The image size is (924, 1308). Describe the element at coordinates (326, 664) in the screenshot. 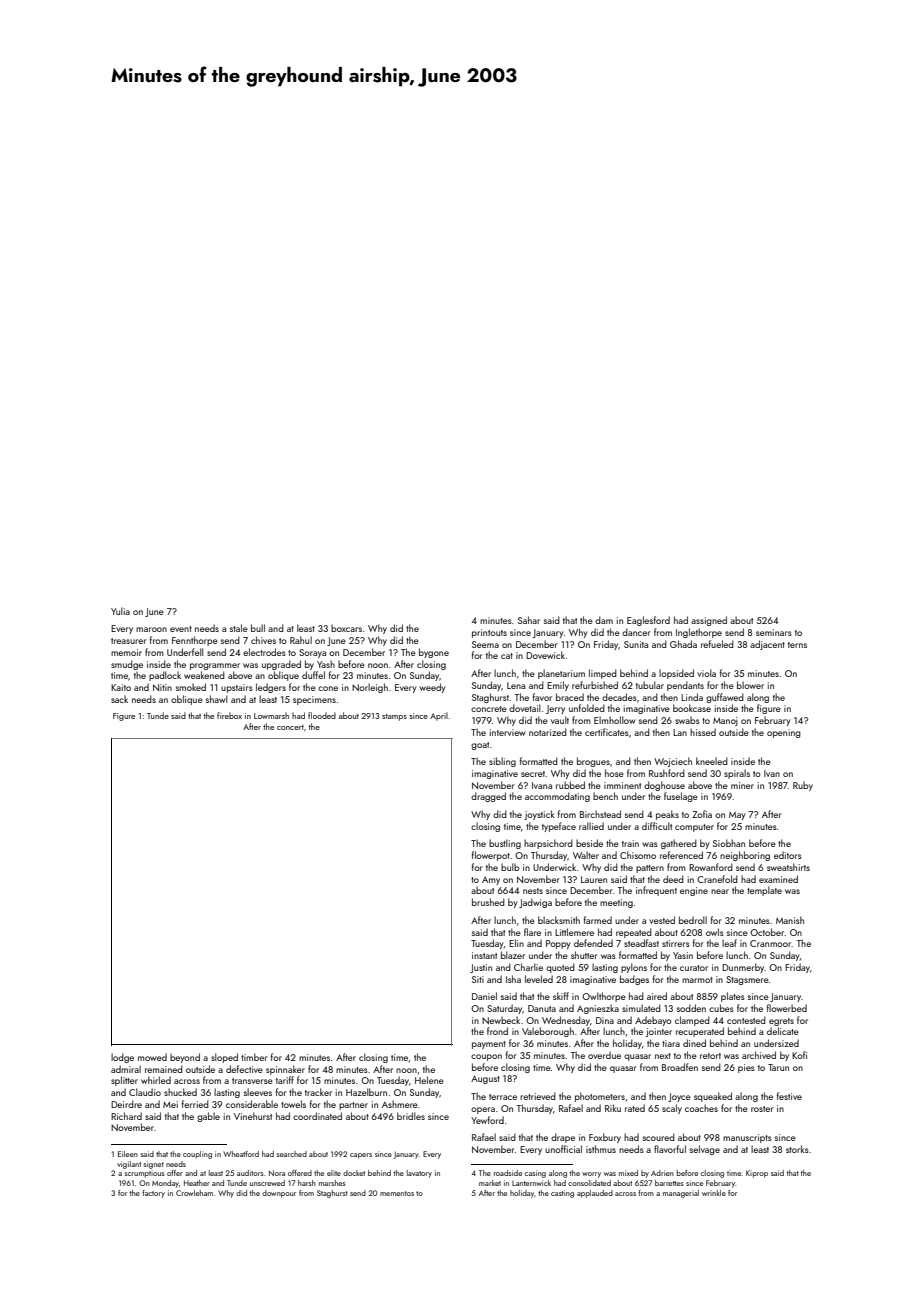

I see `Yash` at that location.
